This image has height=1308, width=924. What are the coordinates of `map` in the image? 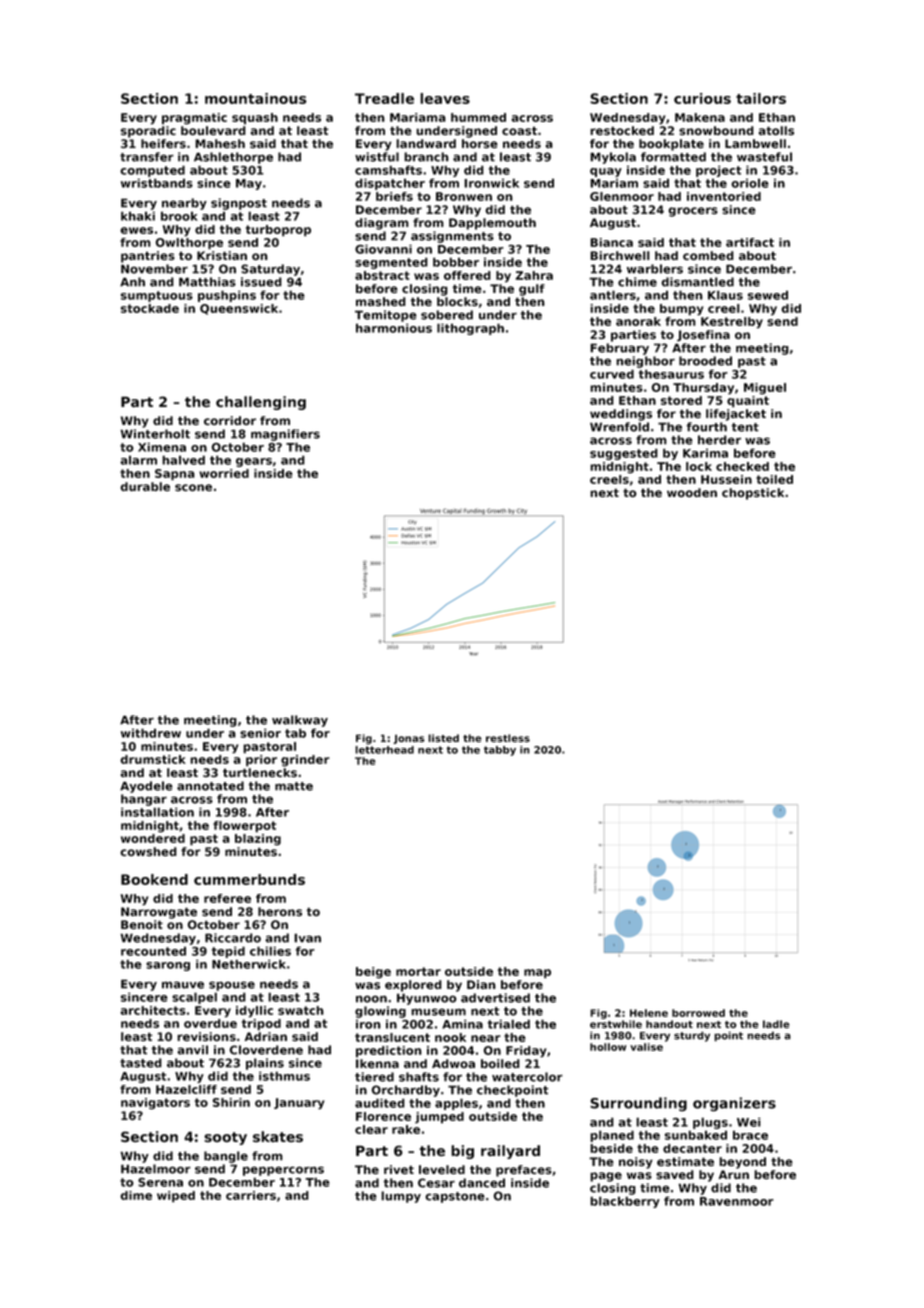 It's located at (537, 974).
